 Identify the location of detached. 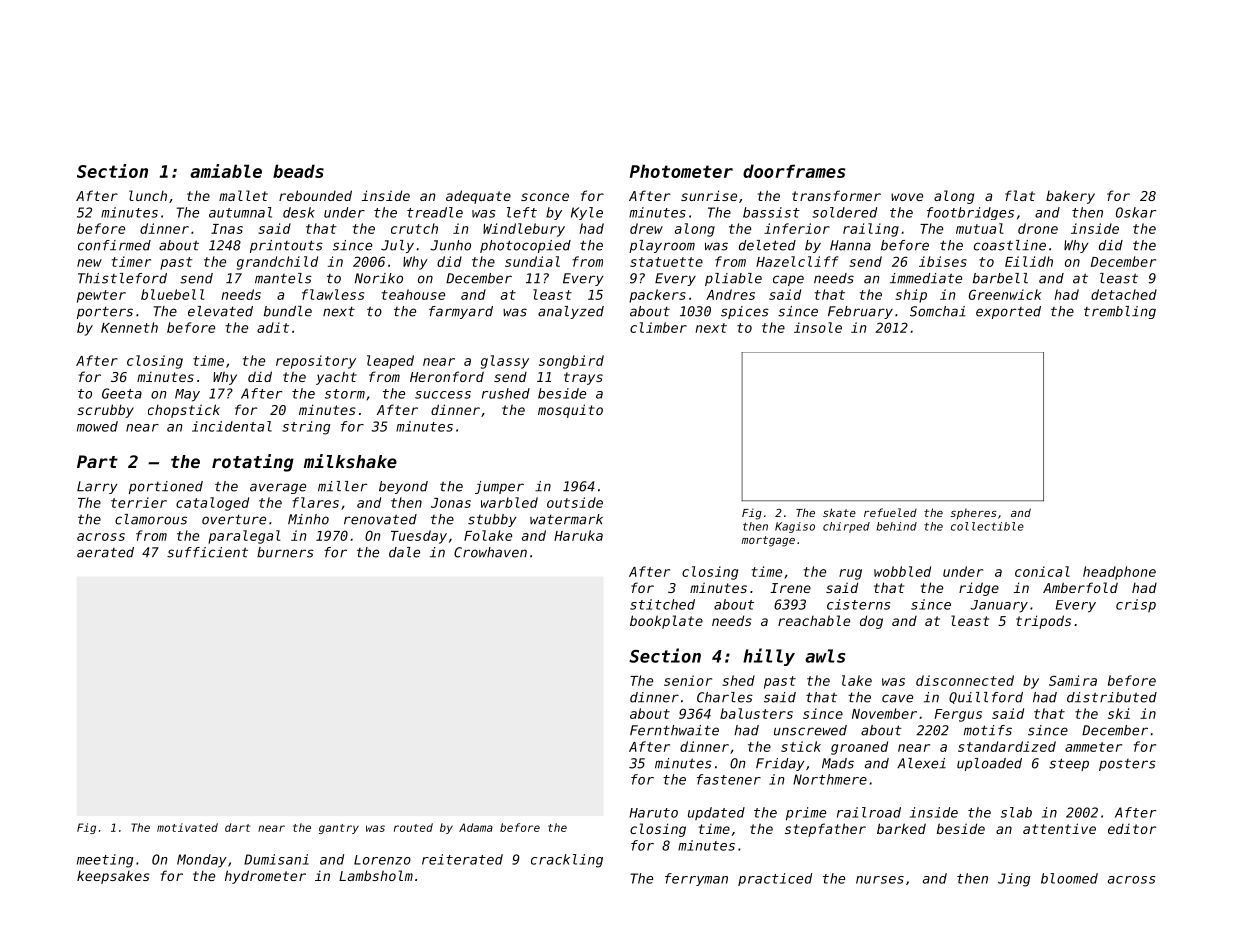
(1124, 294).
